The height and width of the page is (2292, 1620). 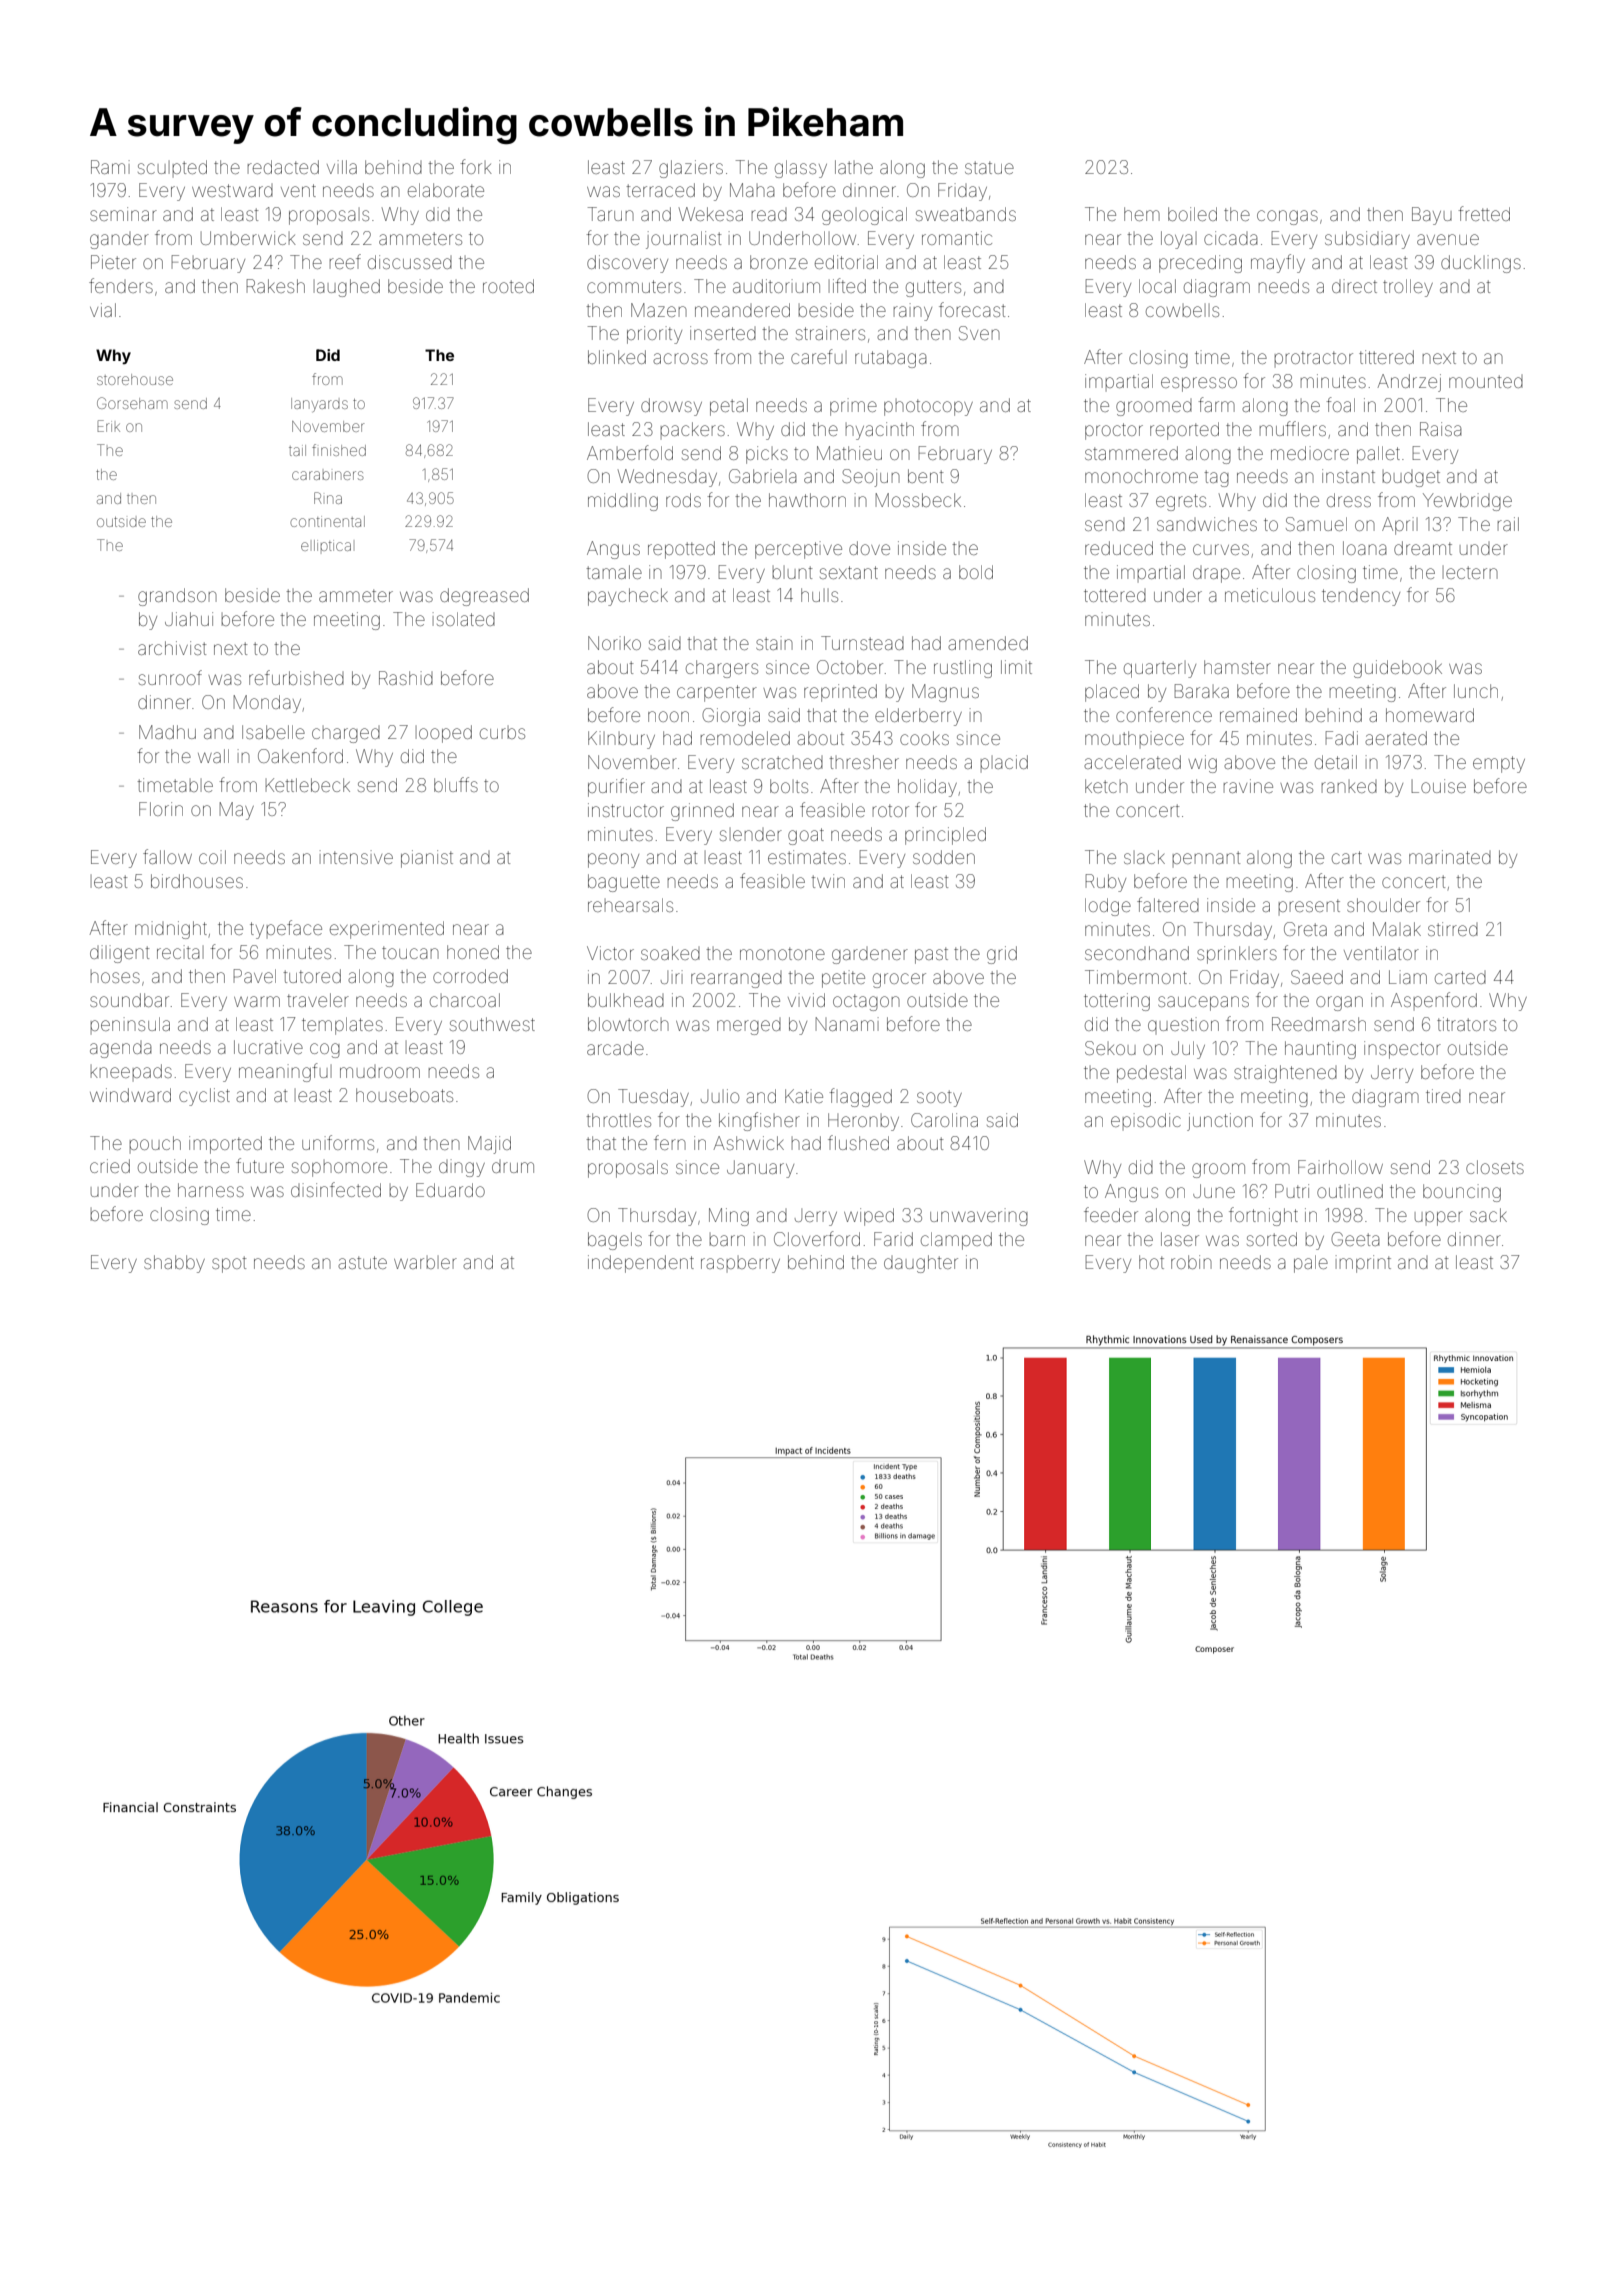 I want to click on strainers, so click(x=830, y=333).
